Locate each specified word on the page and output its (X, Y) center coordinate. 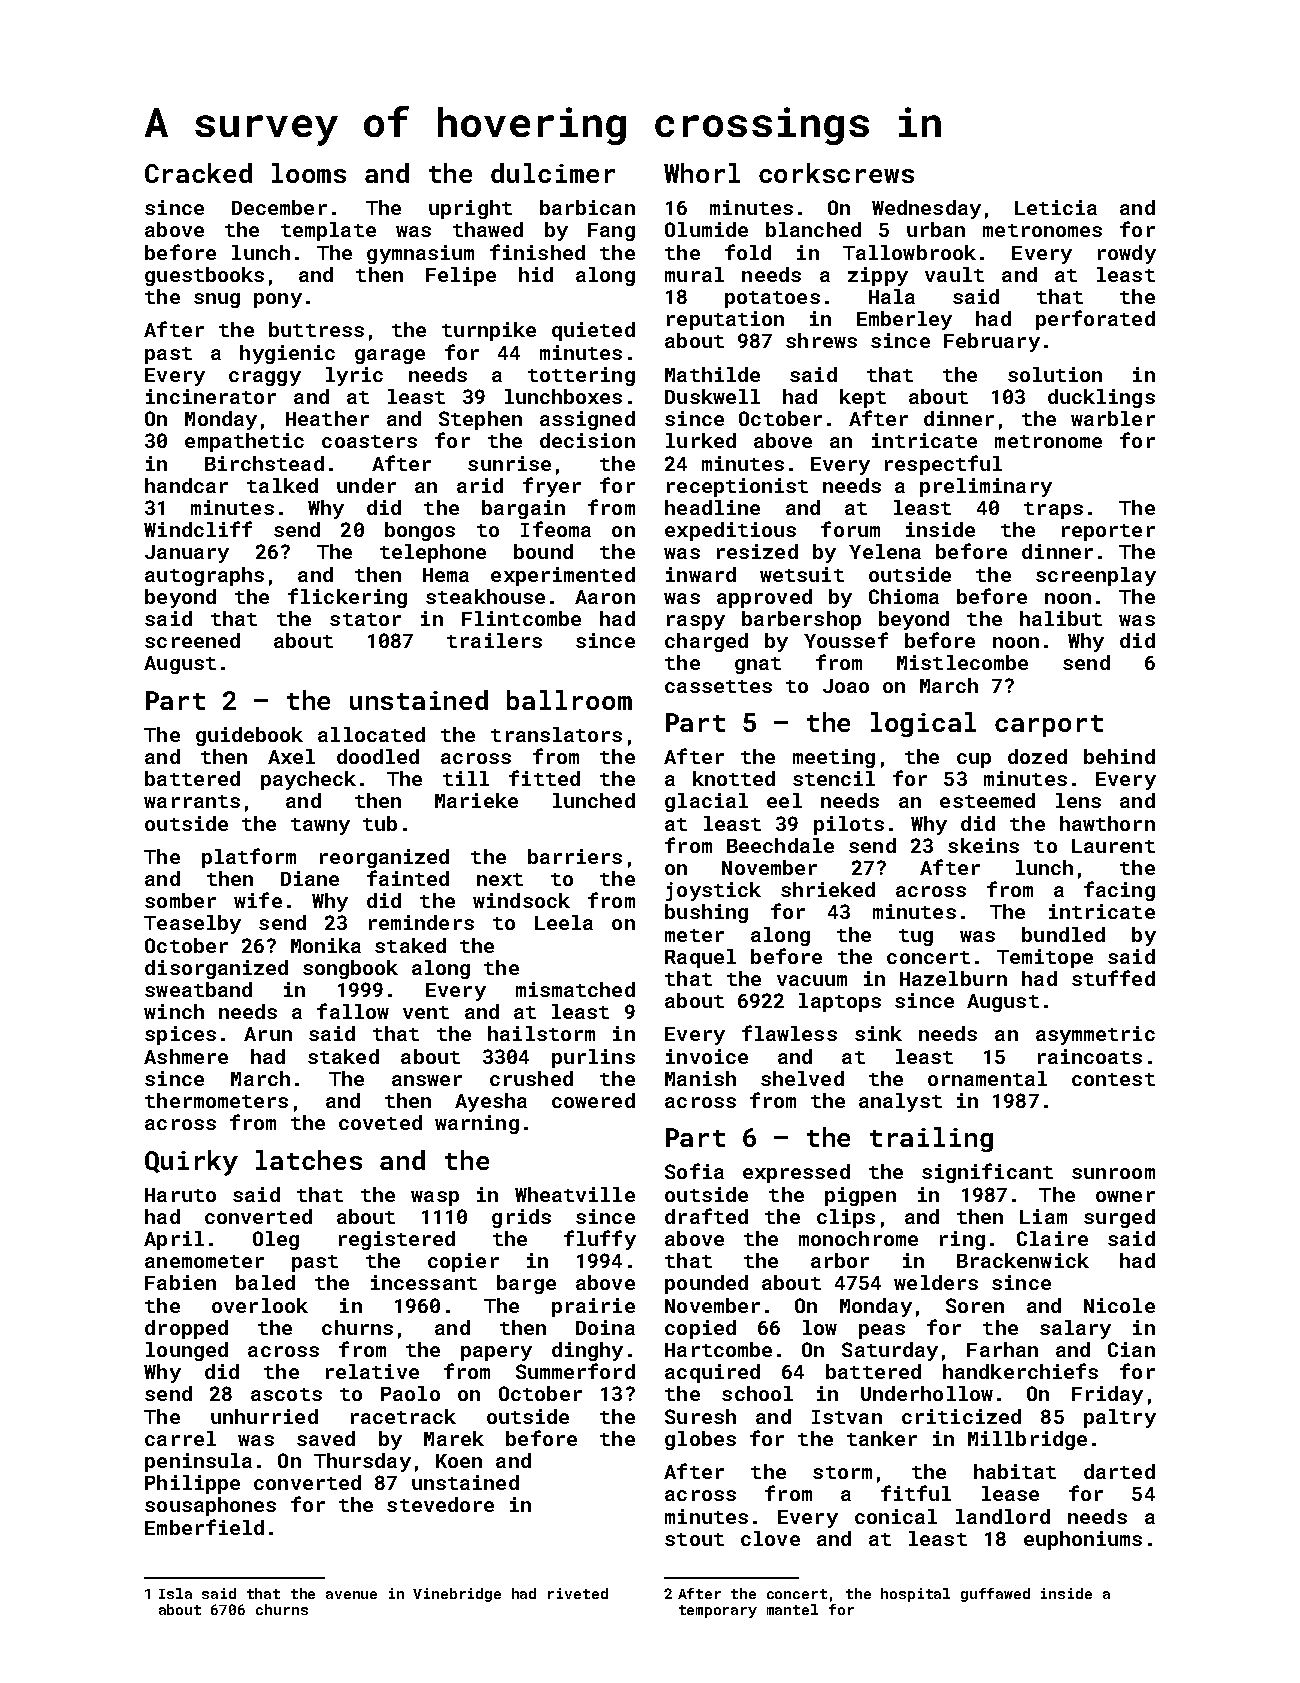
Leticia (1056, 207)
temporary (718, 1611)
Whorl (702, 173)
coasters (369, 441)
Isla (175, 1593)
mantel (792, 1609)
